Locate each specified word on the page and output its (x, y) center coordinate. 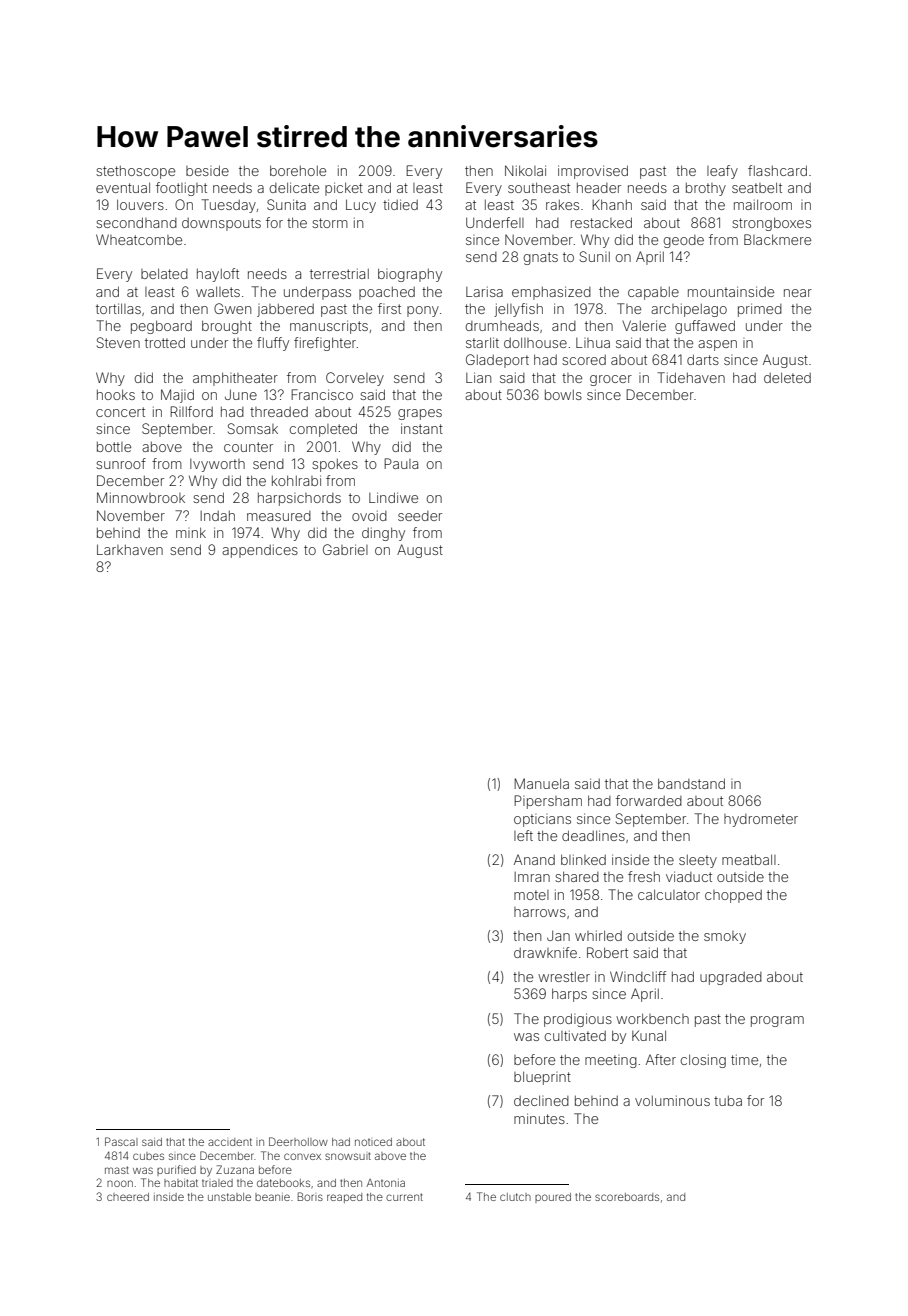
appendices (260, 551)
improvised (593, 172)
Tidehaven (691, 377)
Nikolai (525, 170)
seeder (420, 516)
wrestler (564, 977)
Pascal (121, 1141)
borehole (298, 170)
